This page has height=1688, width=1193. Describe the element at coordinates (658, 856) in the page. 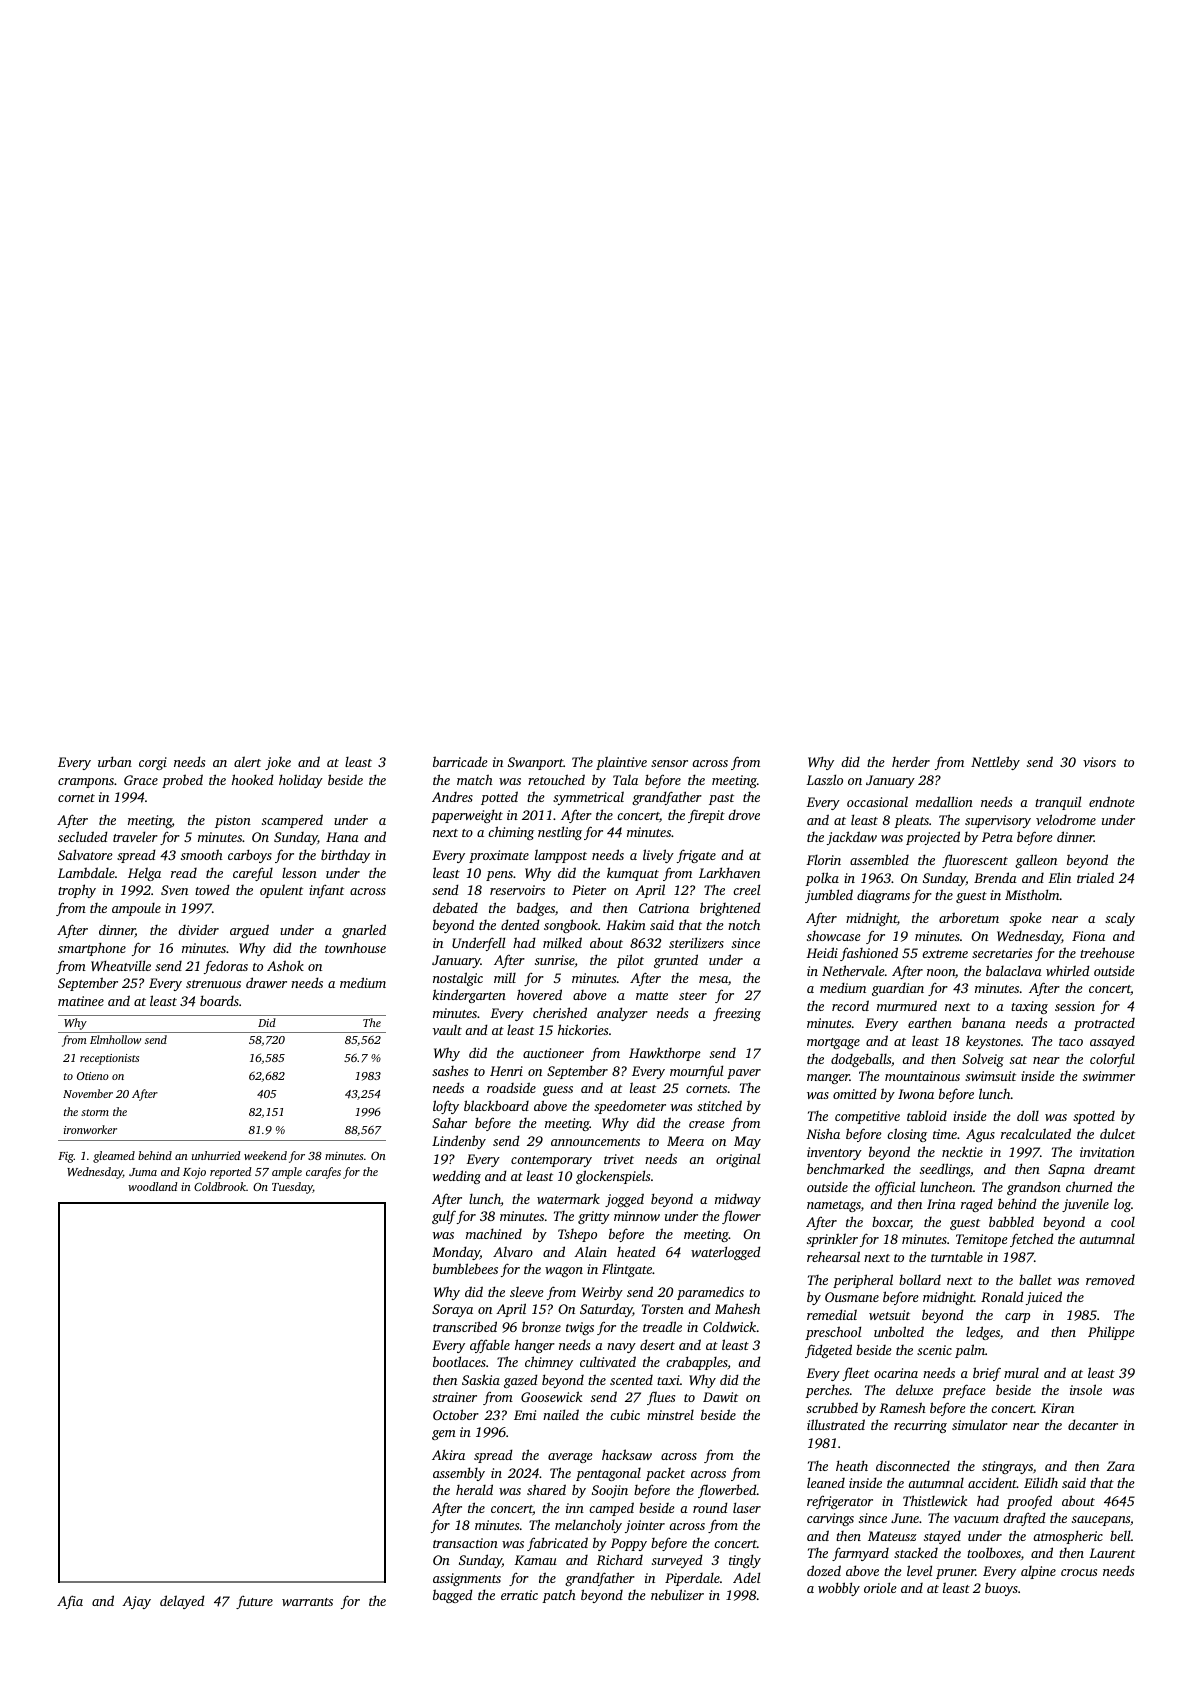

I see `lively` at that location.
